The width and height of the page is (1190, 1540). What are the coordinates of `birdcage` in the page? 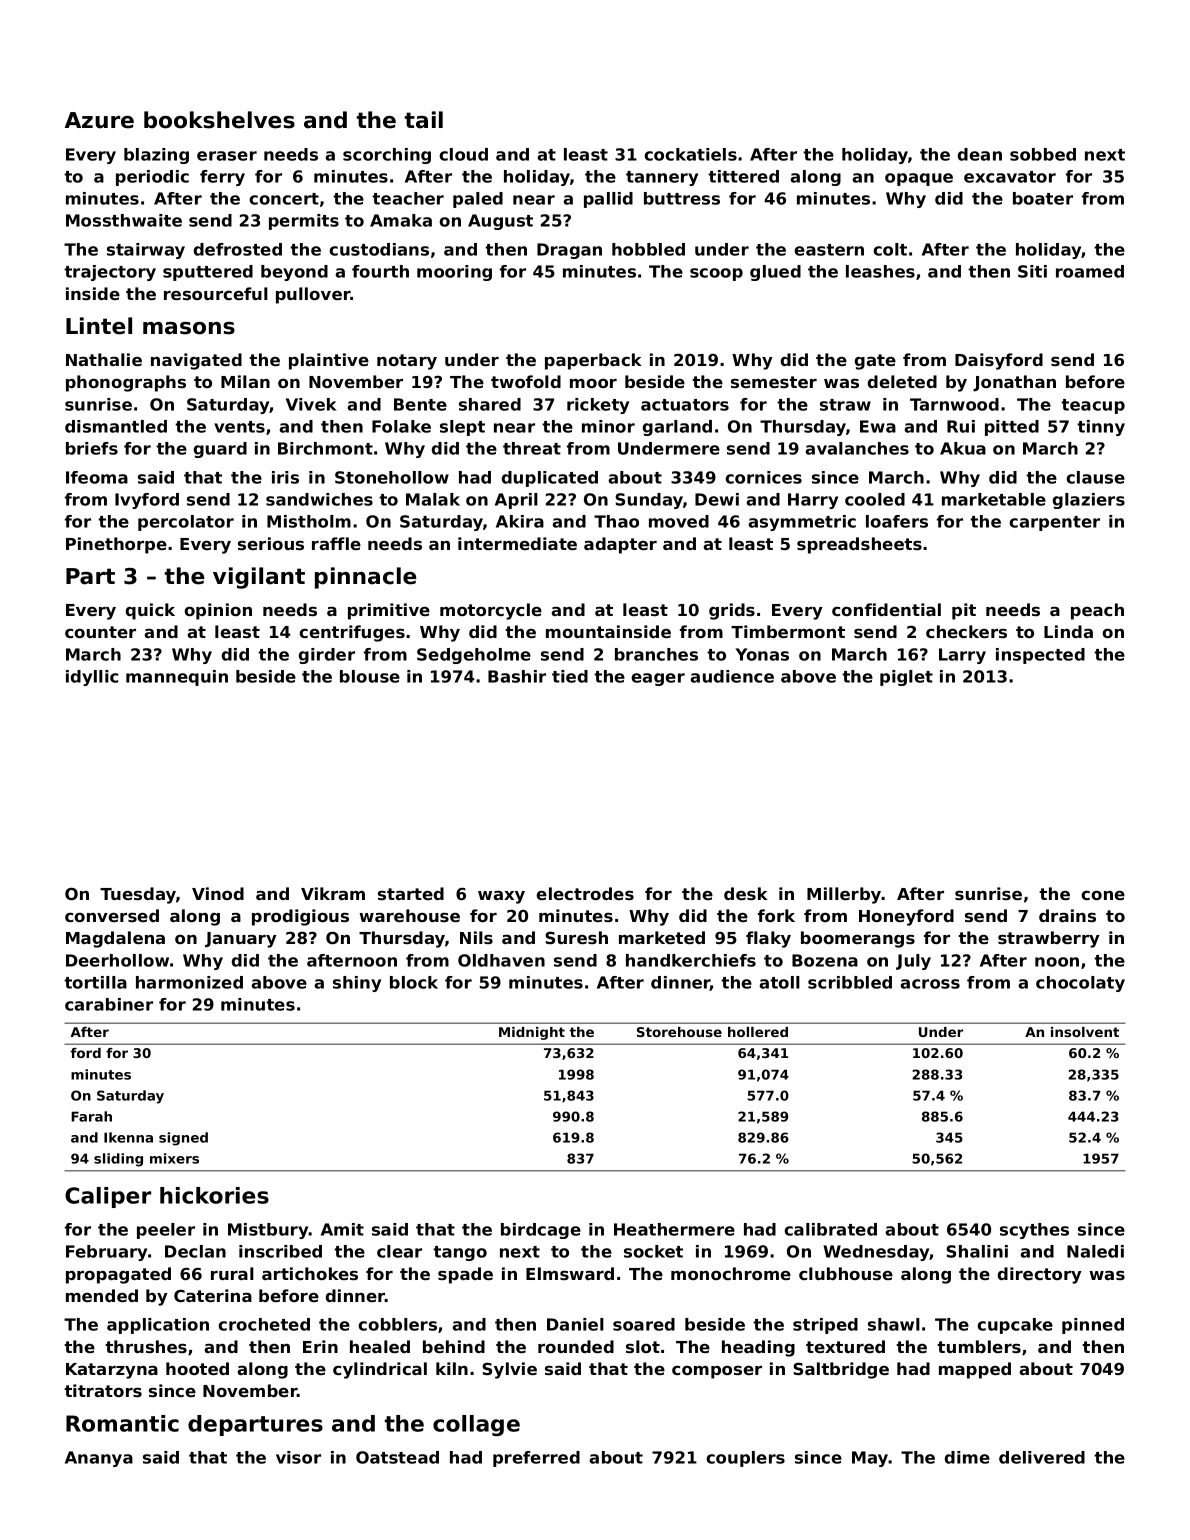 It's located at (541, 1231).
